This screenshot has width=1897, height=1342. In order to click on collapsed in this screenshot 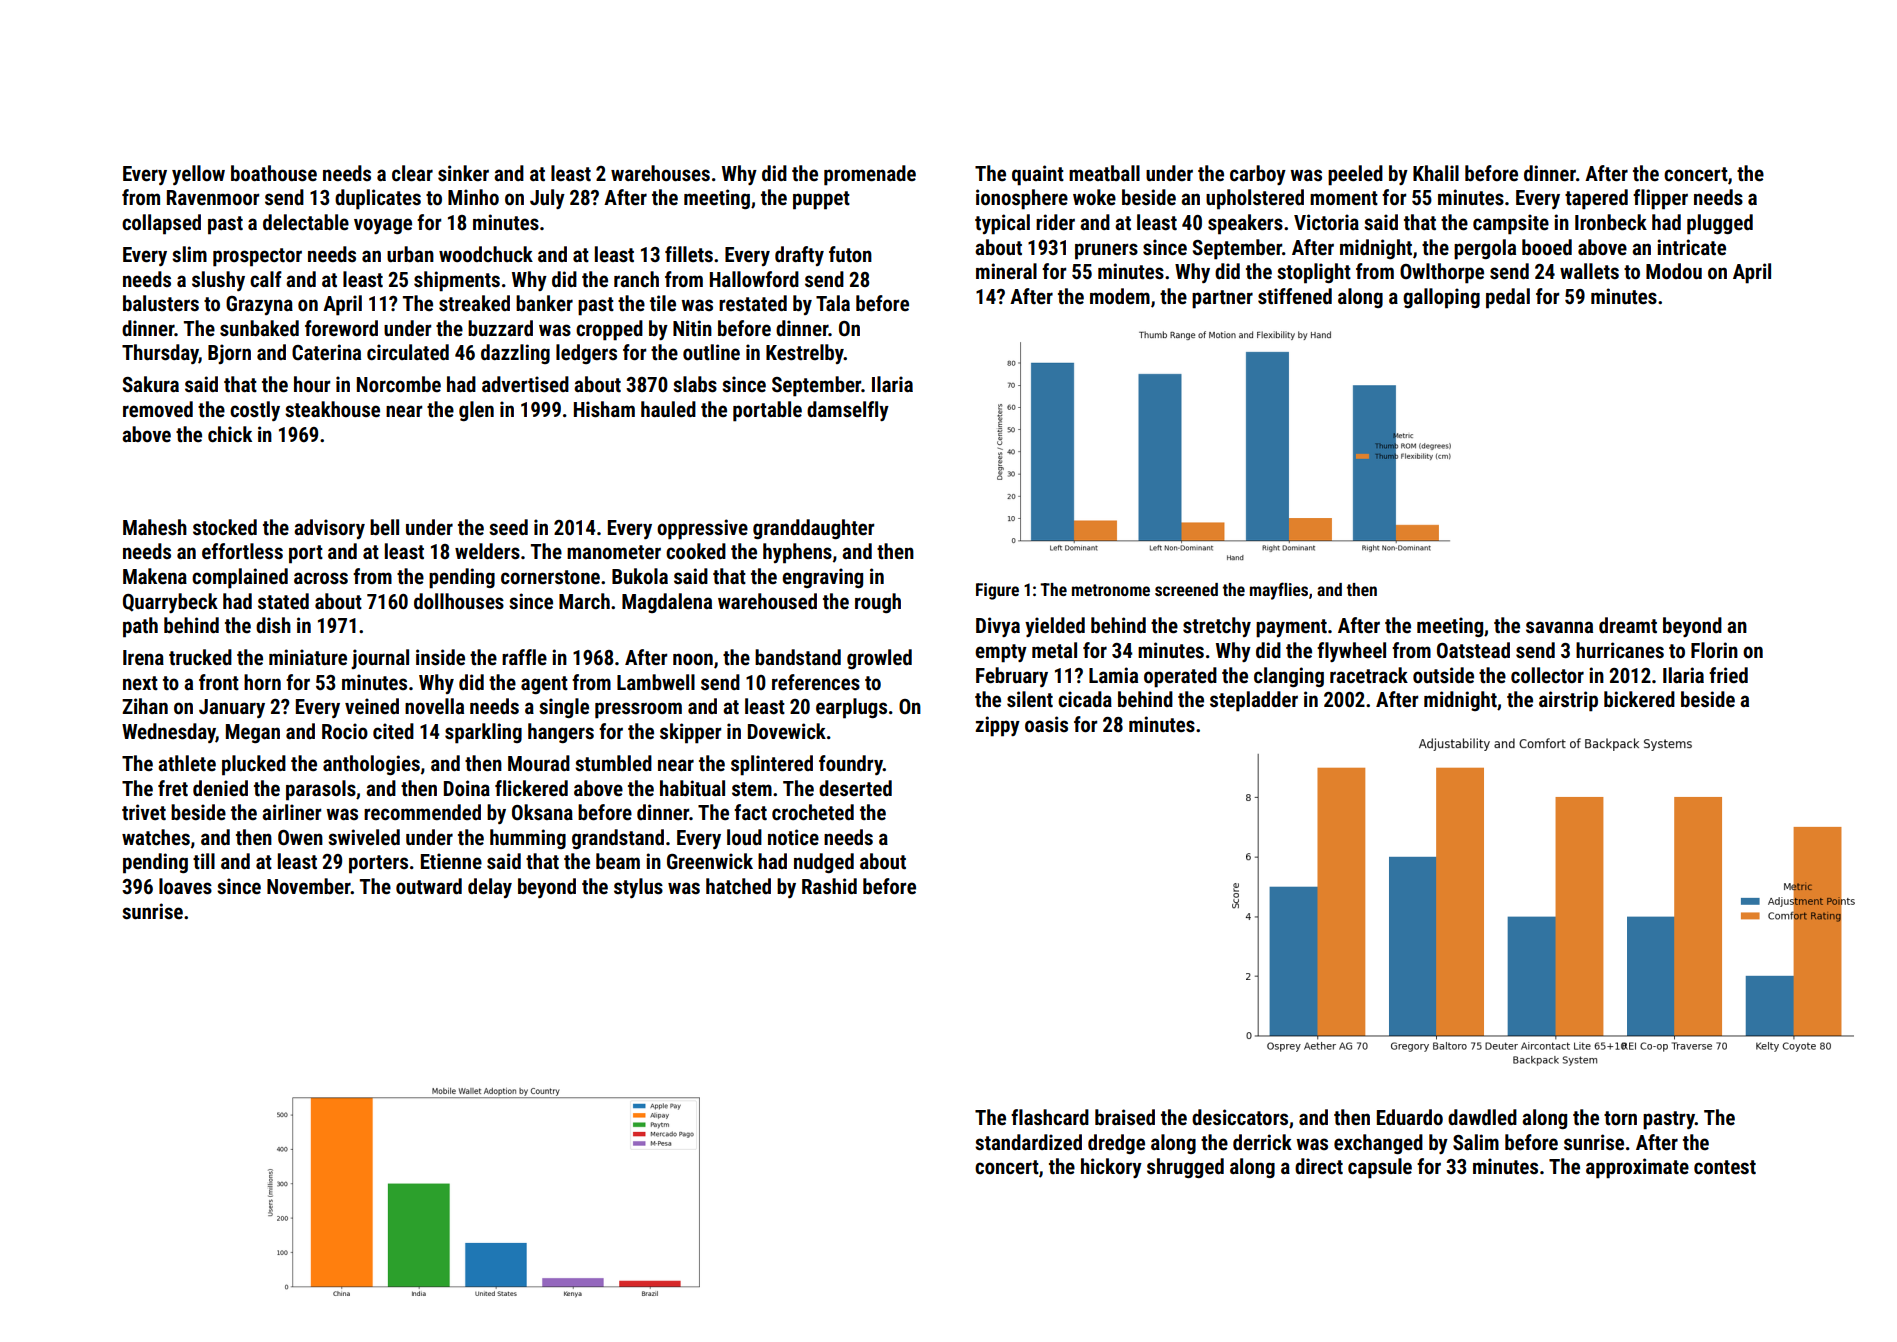, I will do `click(161, 224)`.
